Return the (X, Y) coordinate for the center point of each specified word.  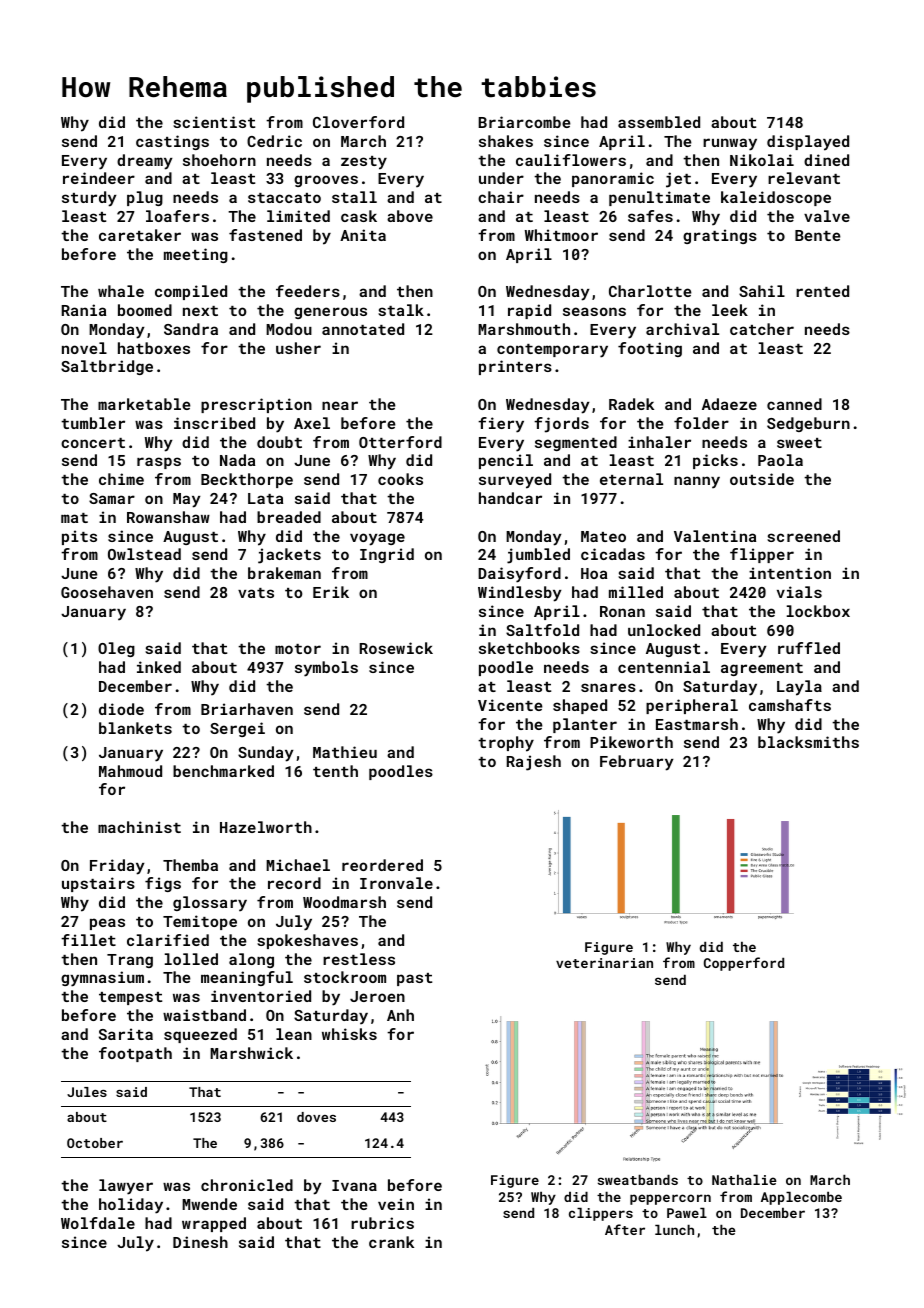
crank (391, 1242)
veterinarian (604, 963)
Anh (400, 1015)
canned (794, 404)
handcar (510, 498)
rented (822, 291)
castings (172, 142)
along (251, 960)
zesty (364, 163)
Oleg (116, 649)
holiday (131, 1206)
